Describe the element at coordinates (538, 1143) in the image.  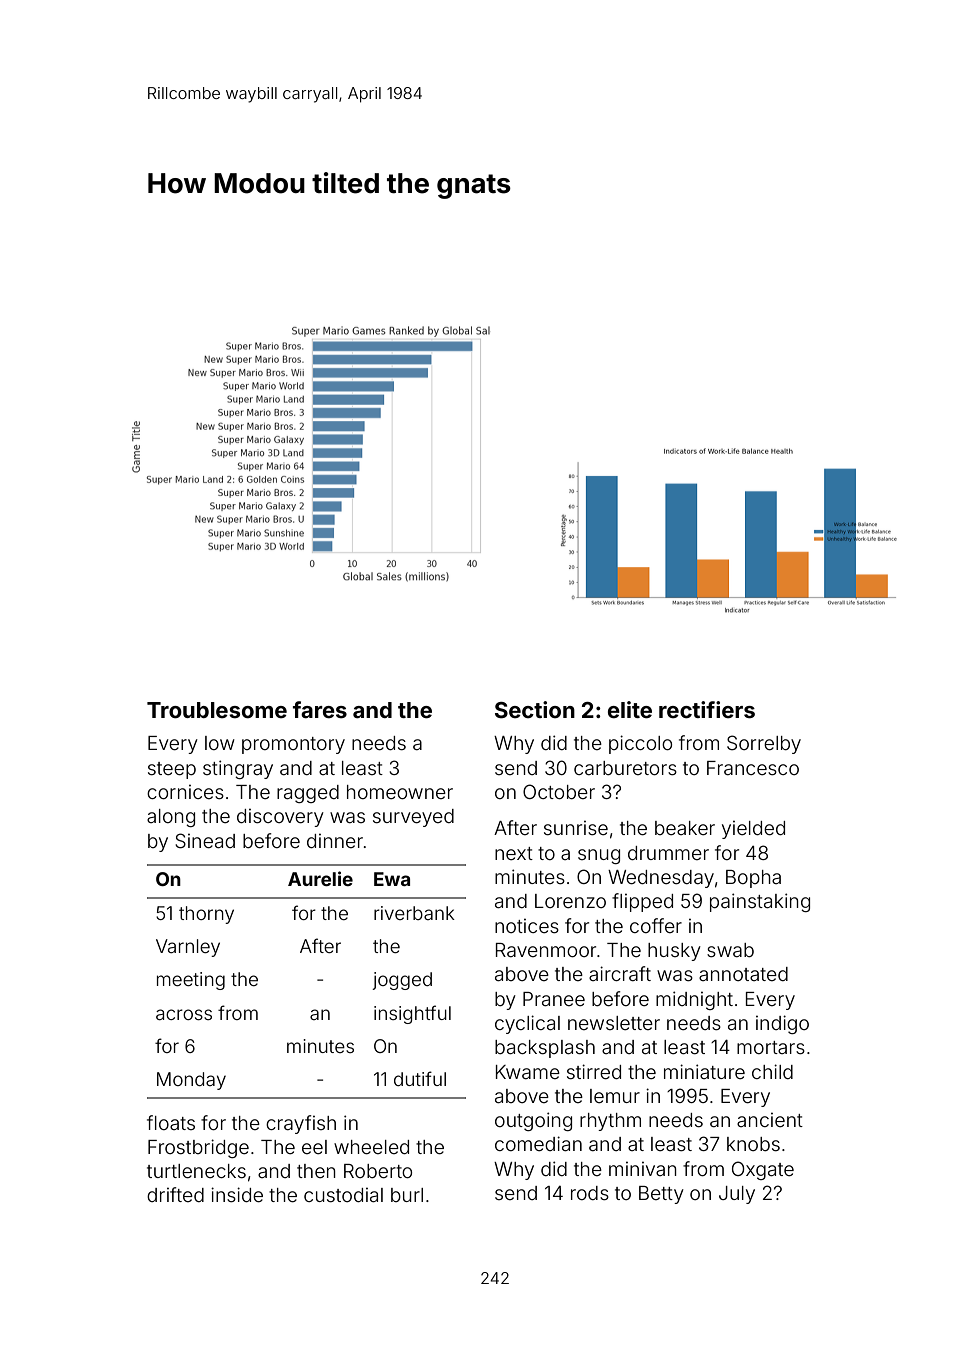
I see `comedian` at that location.
